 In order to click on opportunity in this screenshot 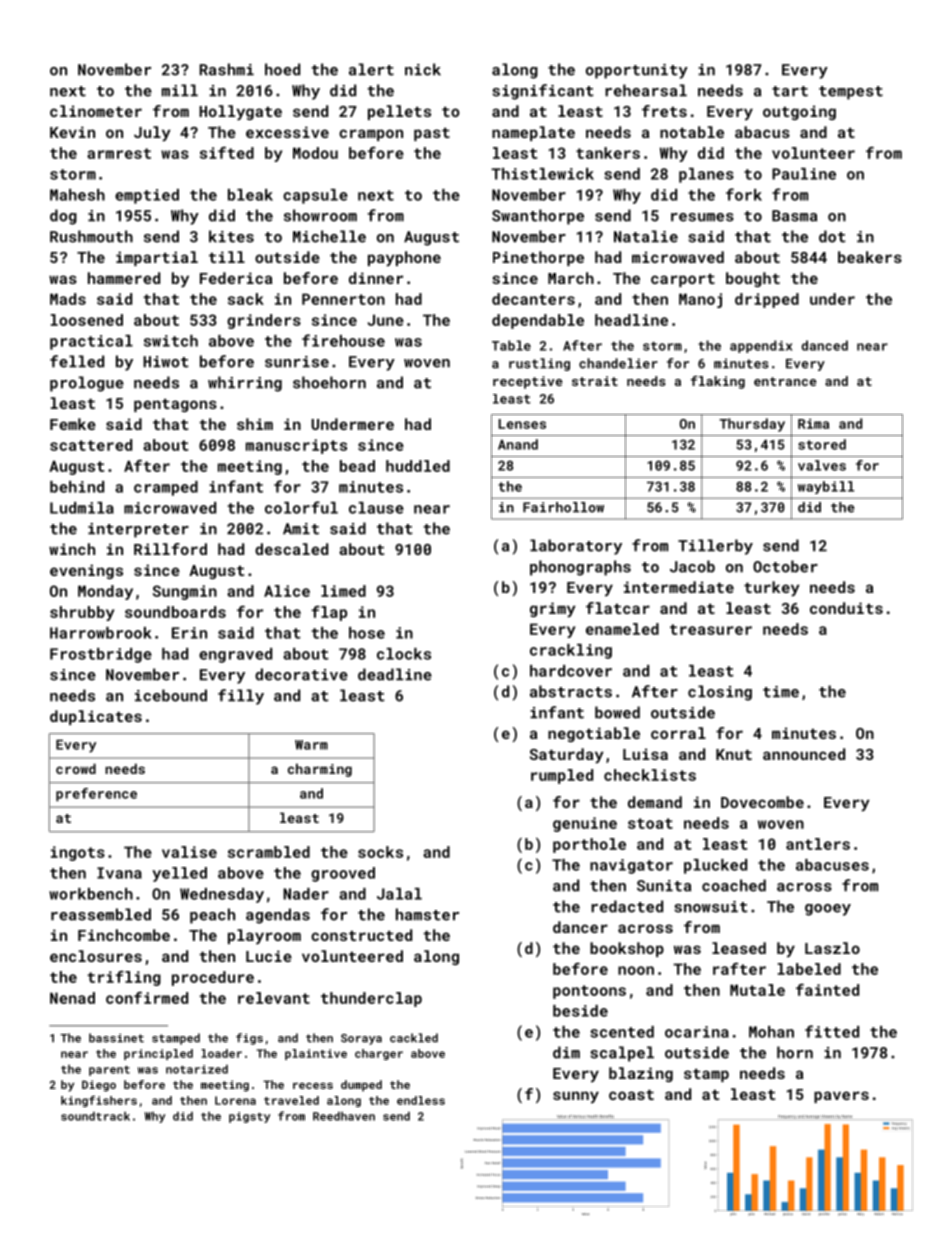, I will do `click(637, 71)`.
